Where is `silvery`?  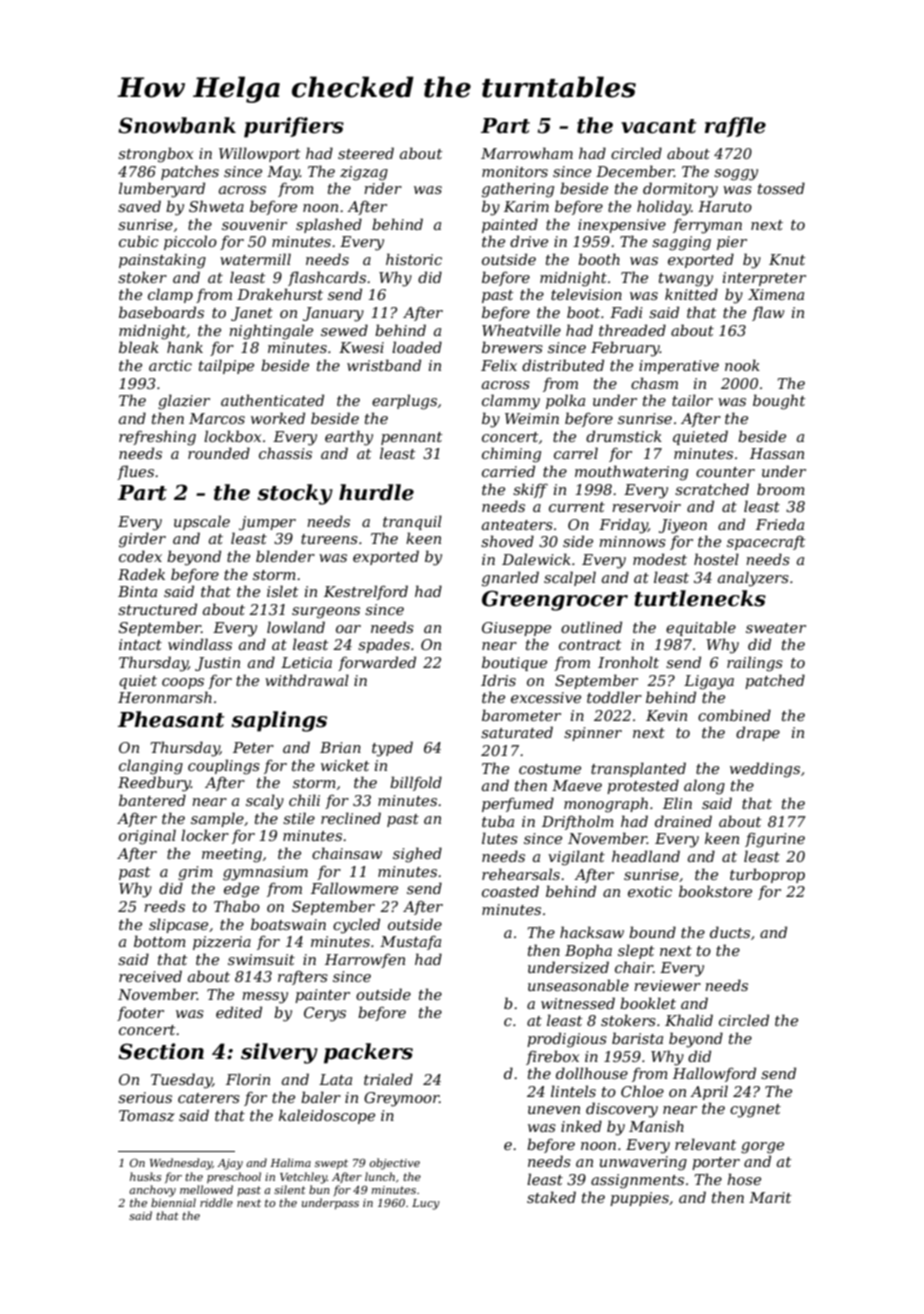 silvery is located at coordinates (279, 1053).
